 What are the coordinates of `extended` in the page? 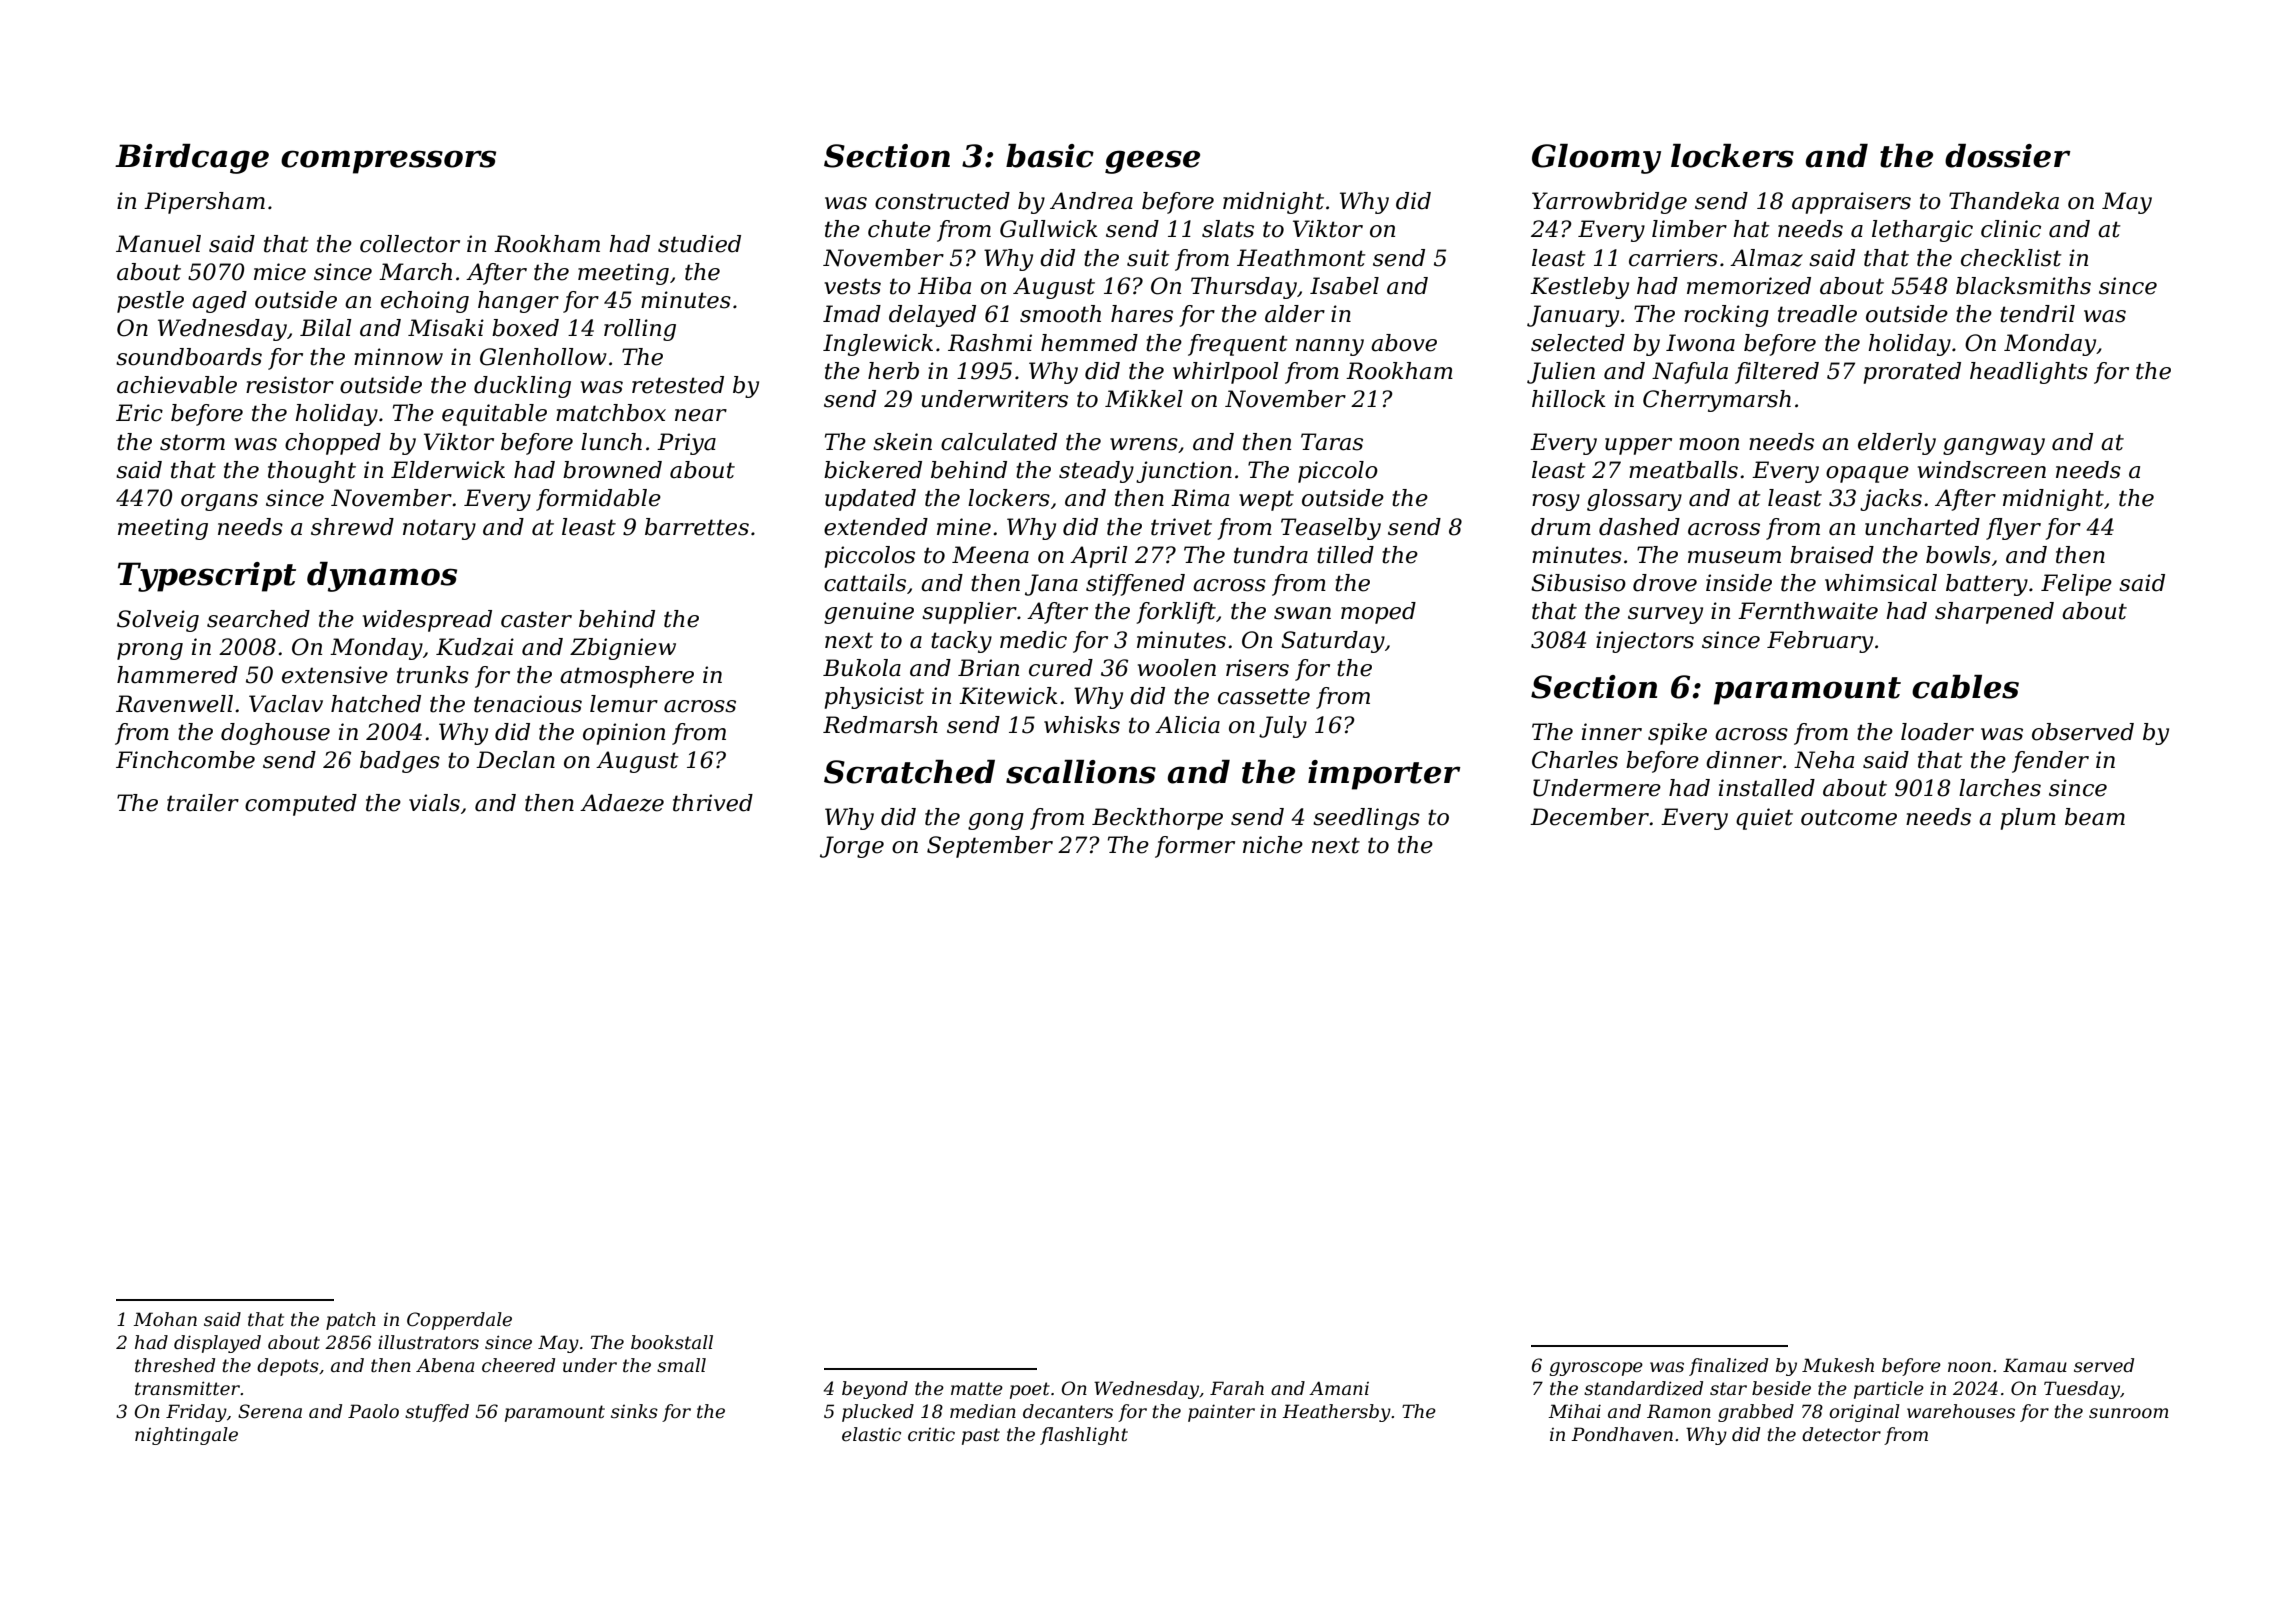 It's located at (876, 527).
